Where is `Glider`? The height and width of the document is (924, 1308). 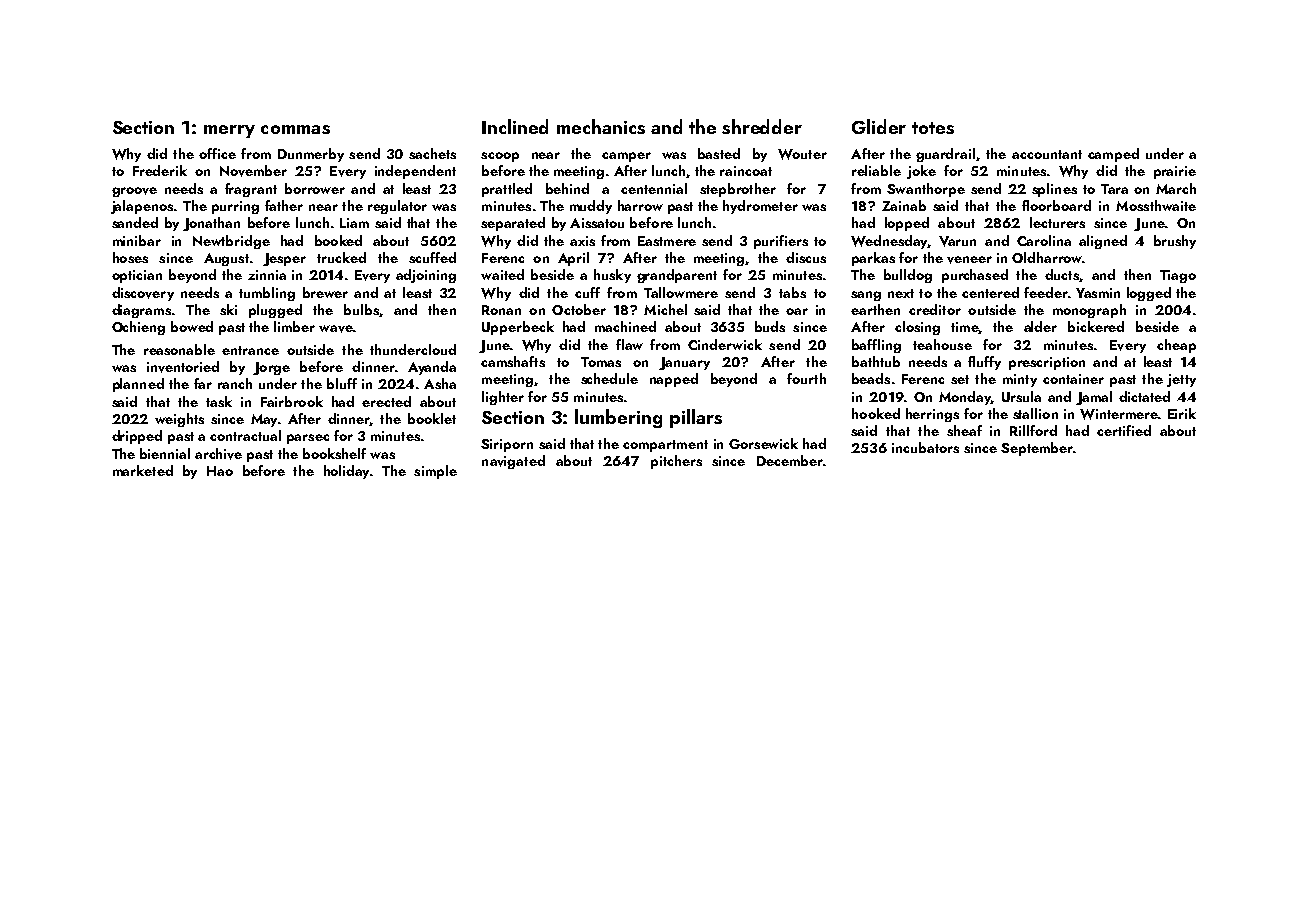
Glider is located at coordinates (879, 126).
